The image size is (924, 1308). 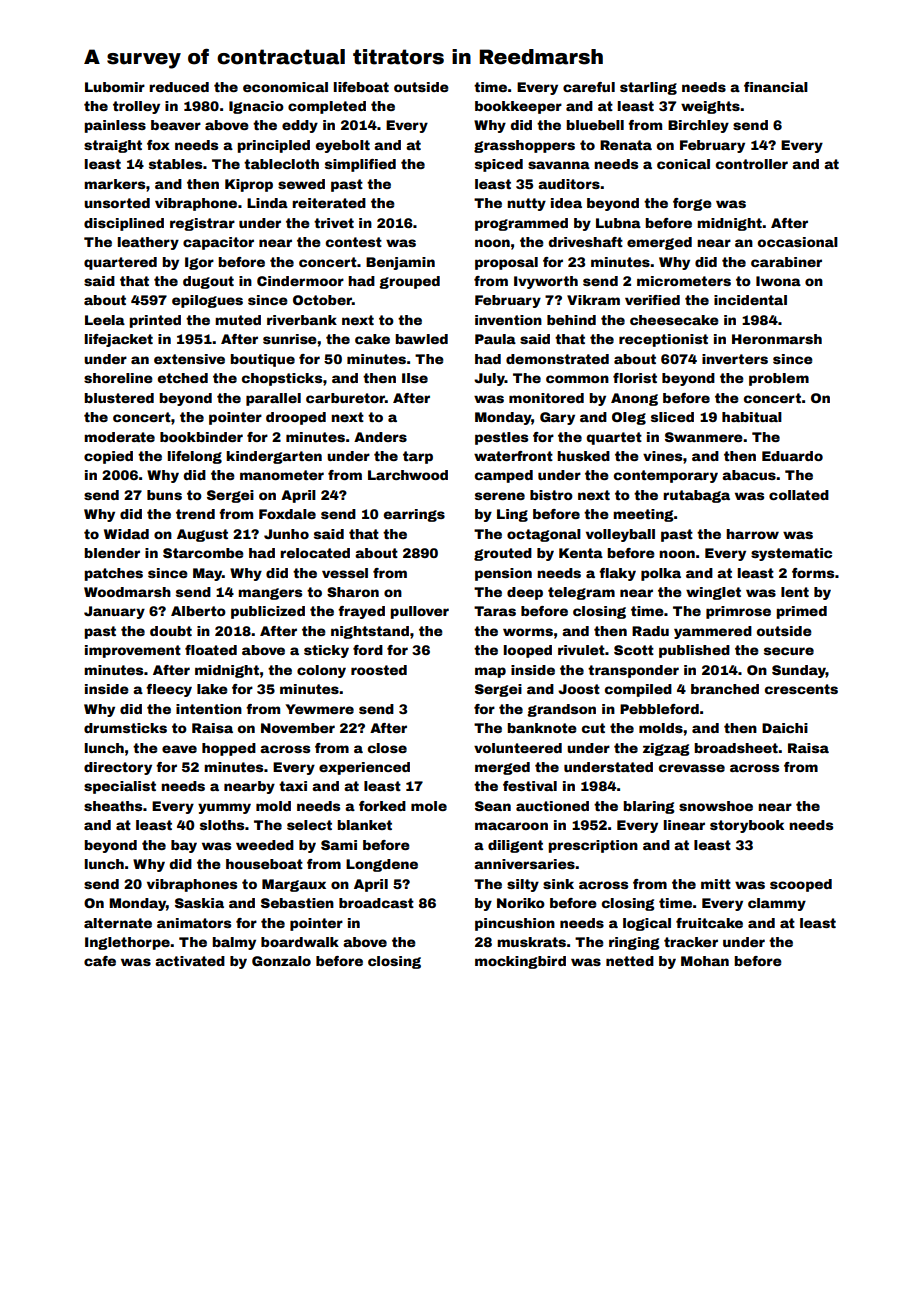 What do you see at coordinates (520, 962) in the screenshot?
I see `mockingbird` at bounding box center [520, 962].
